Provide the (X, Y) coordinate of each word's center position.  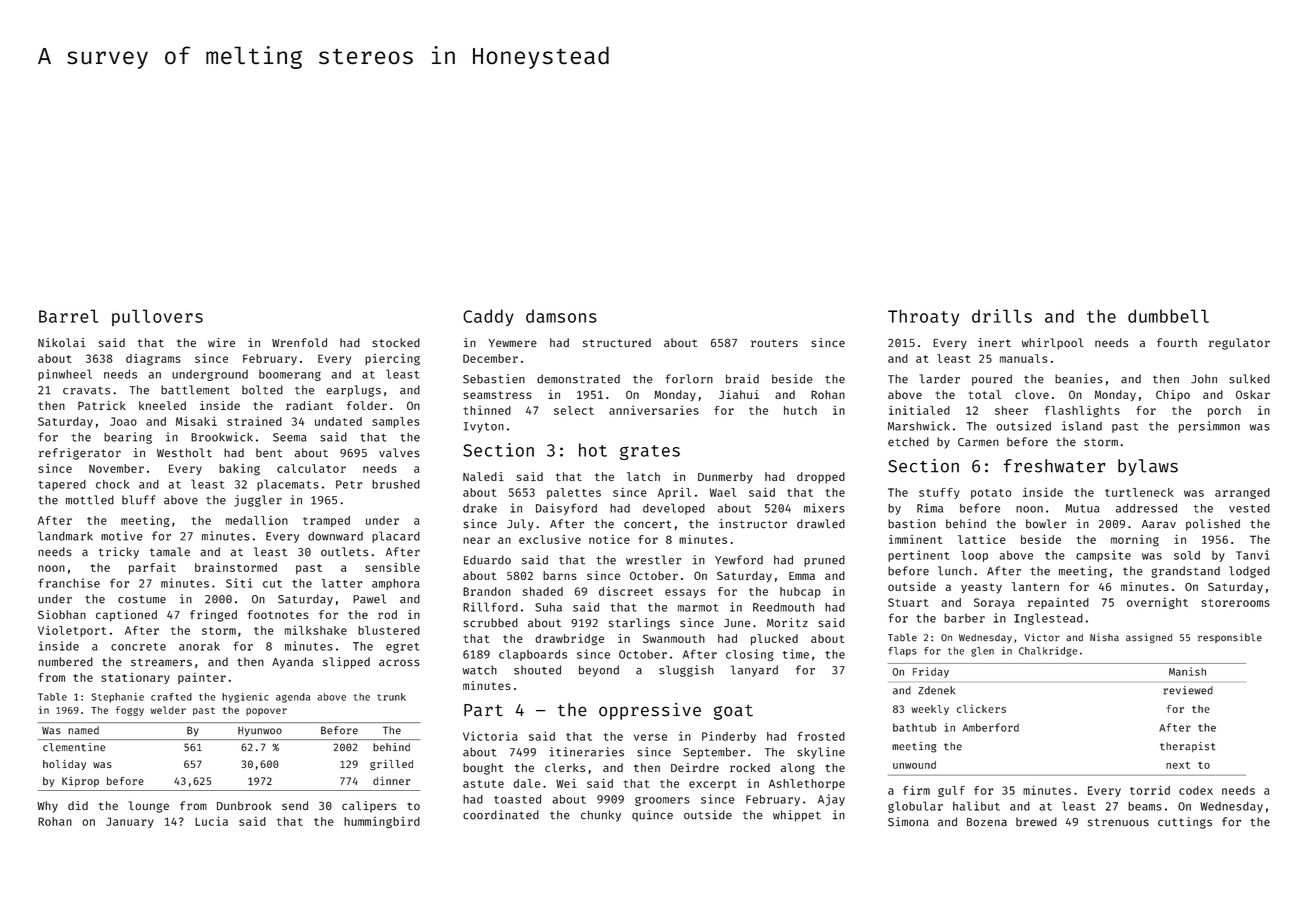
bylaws (1148, 467)
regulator (1239, 344)
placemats (288, 485)
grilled (391, 765)
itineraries (587, 752)
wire (221, 342)
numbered (65, 662)
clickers (981, 708)
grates (650, 452)
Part (483, 710)
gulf (951, 791)
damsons (561, 316)
